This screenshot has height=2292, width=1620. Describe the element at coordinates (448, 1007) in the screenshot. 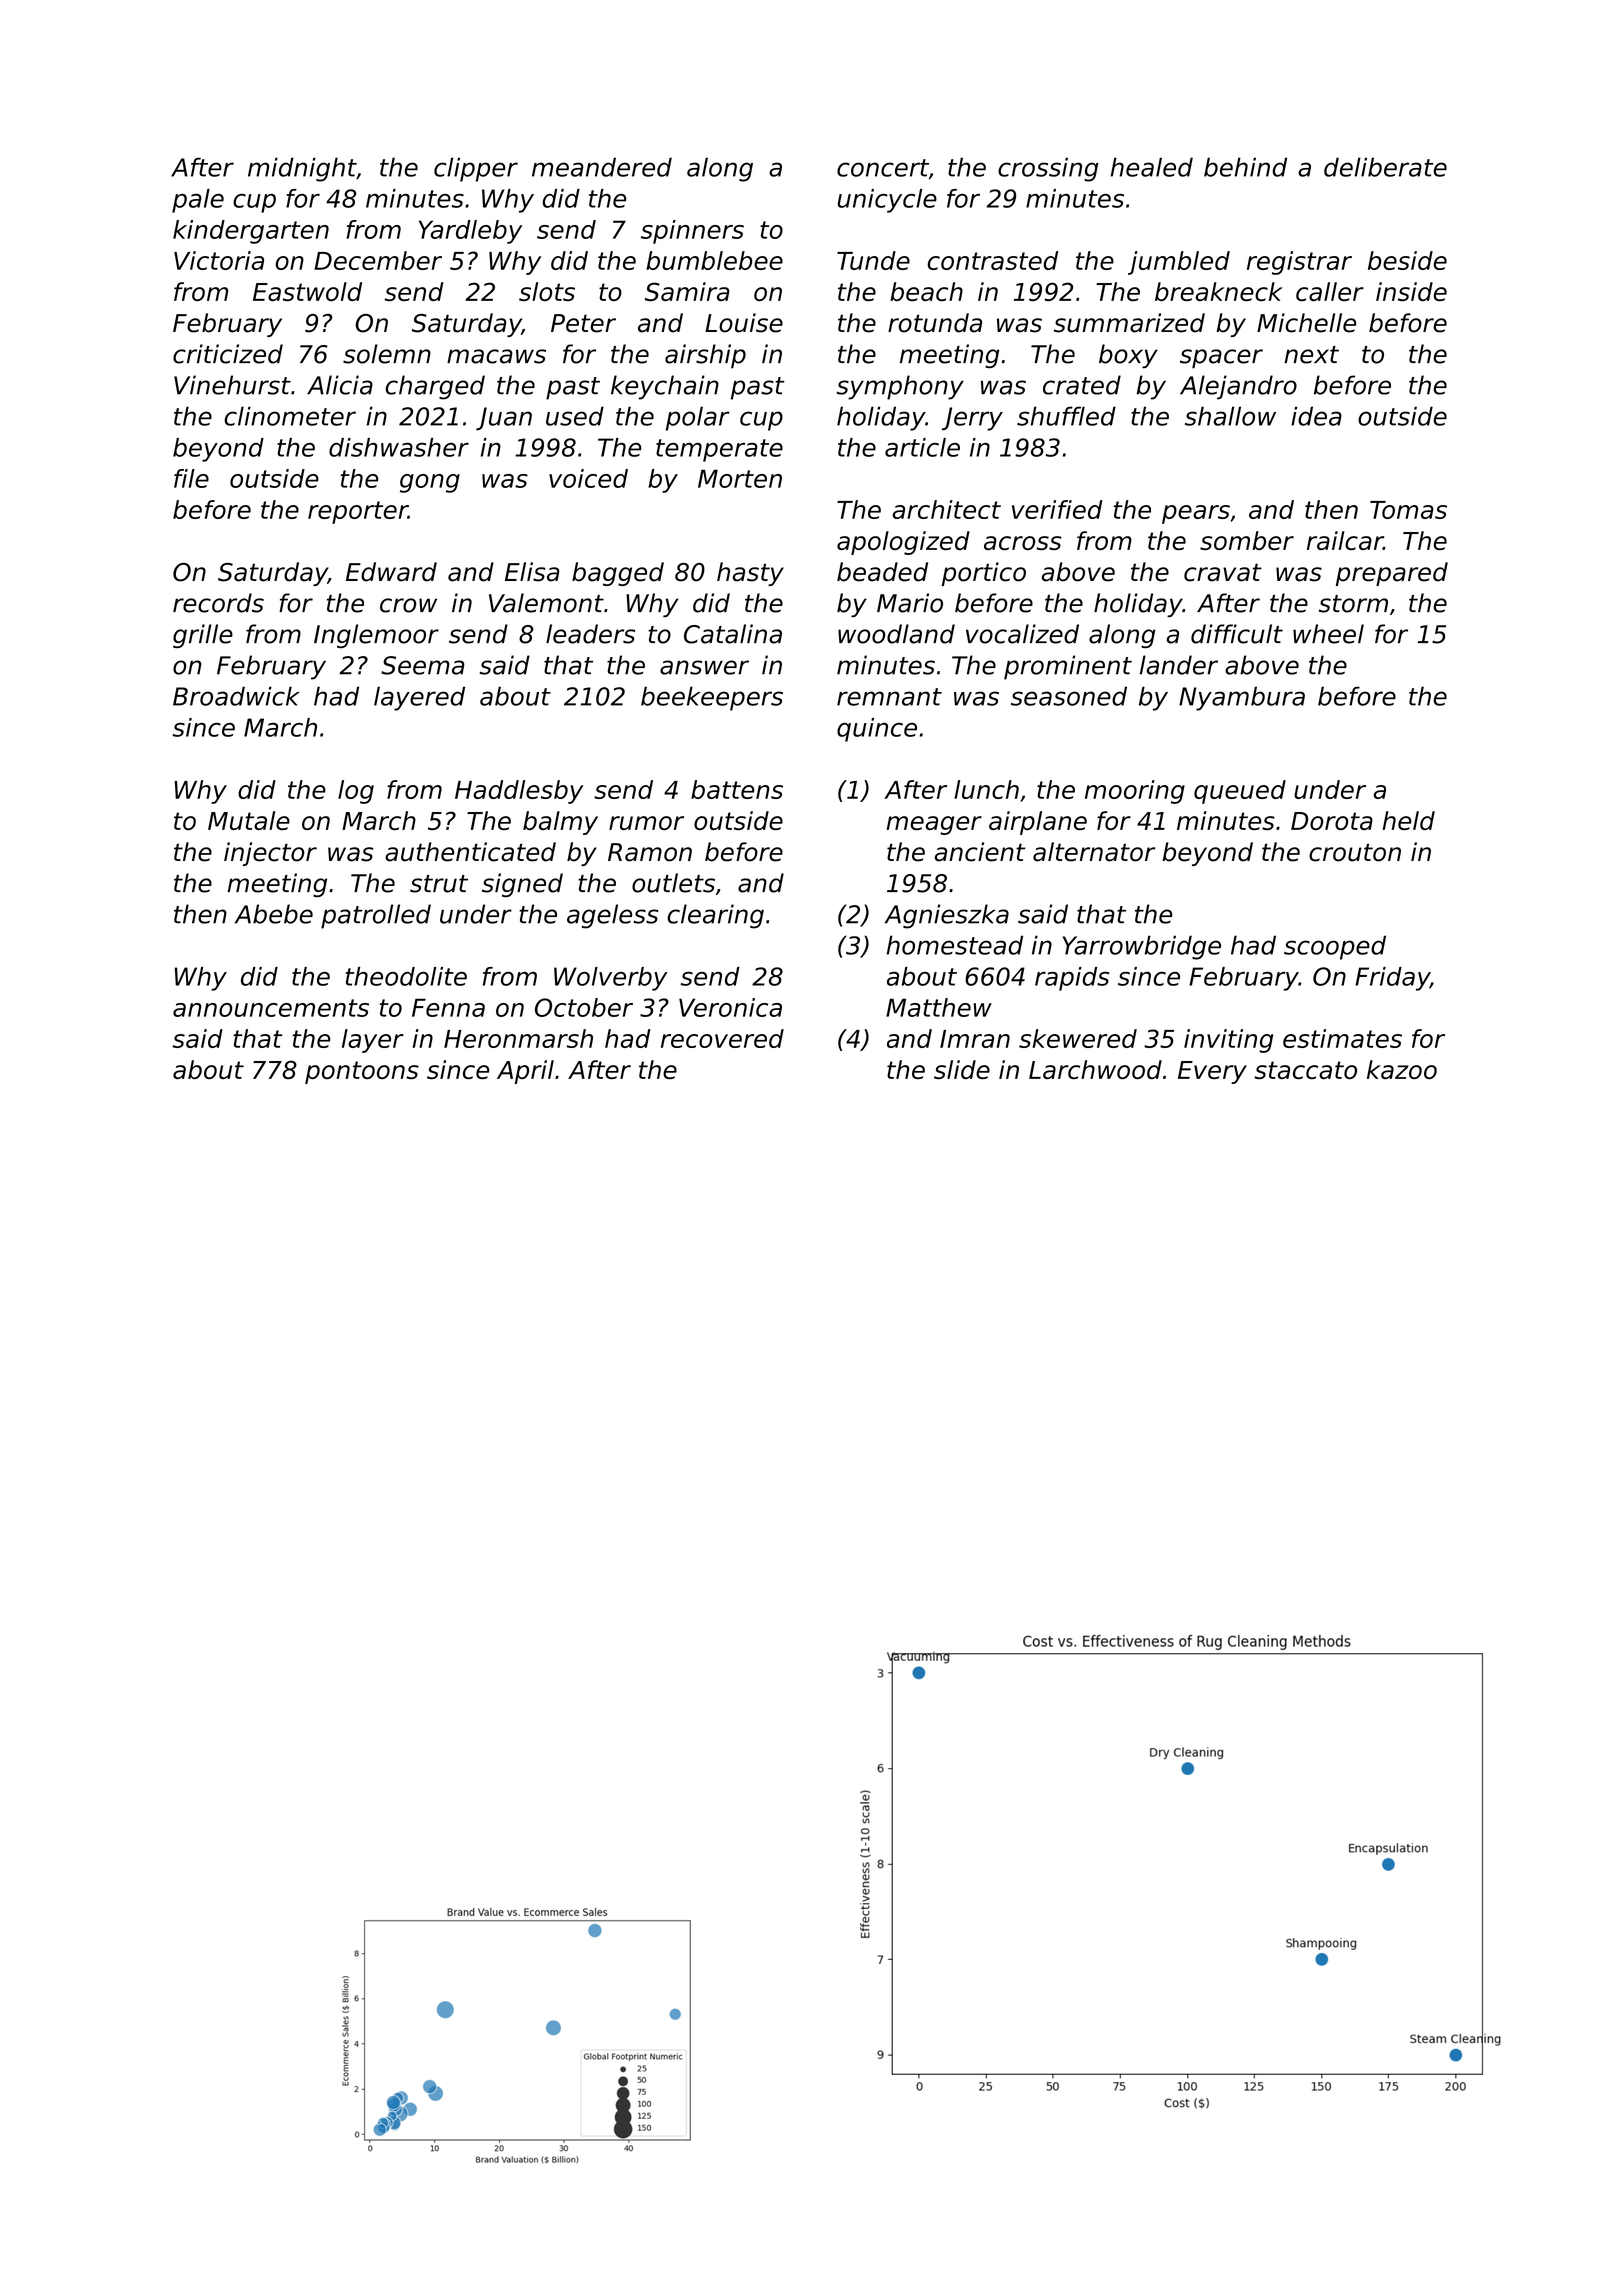

I see `Fenna` at that location.
